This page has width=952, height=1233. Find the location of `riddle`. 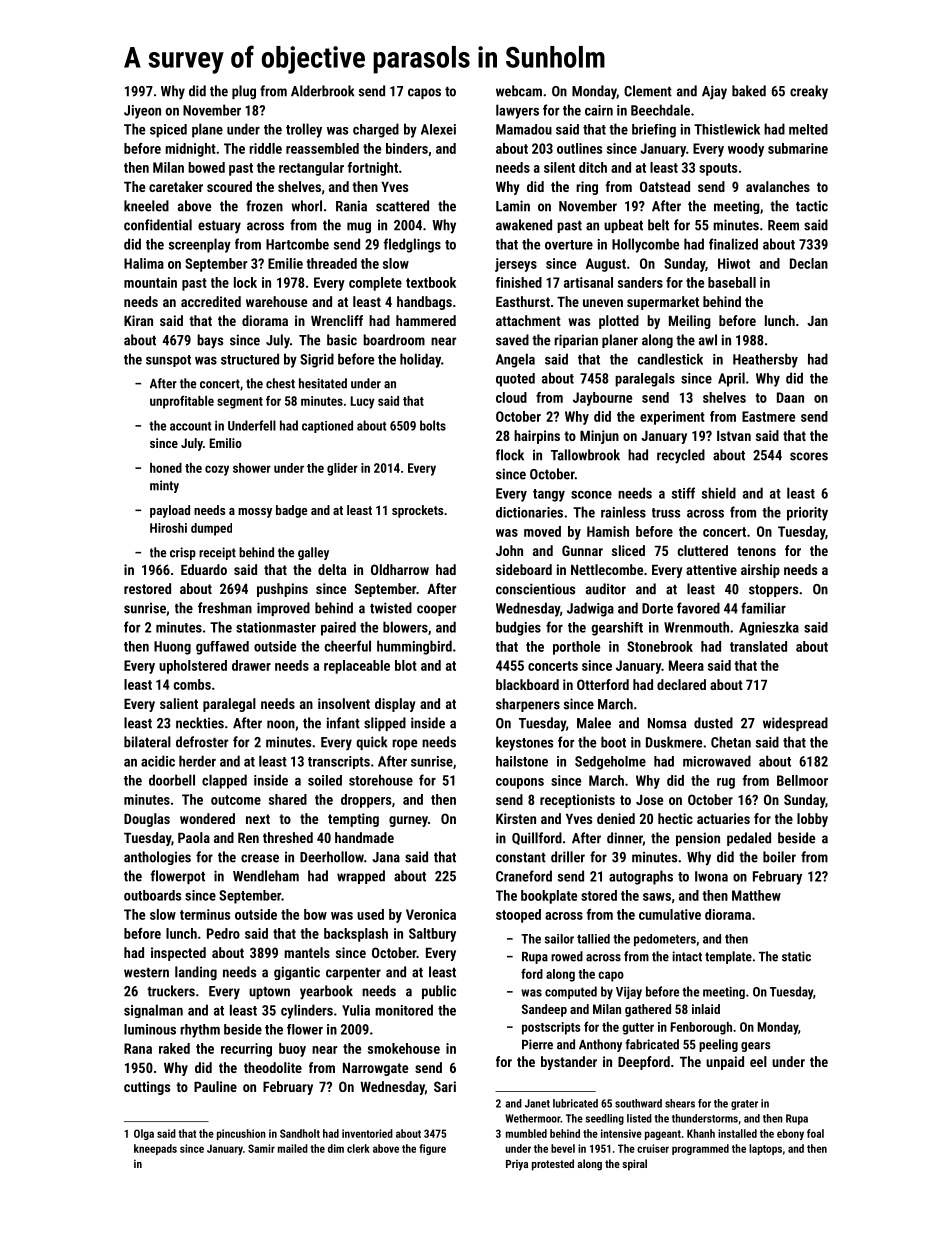

riddle is located at coordinates (265, 148).
